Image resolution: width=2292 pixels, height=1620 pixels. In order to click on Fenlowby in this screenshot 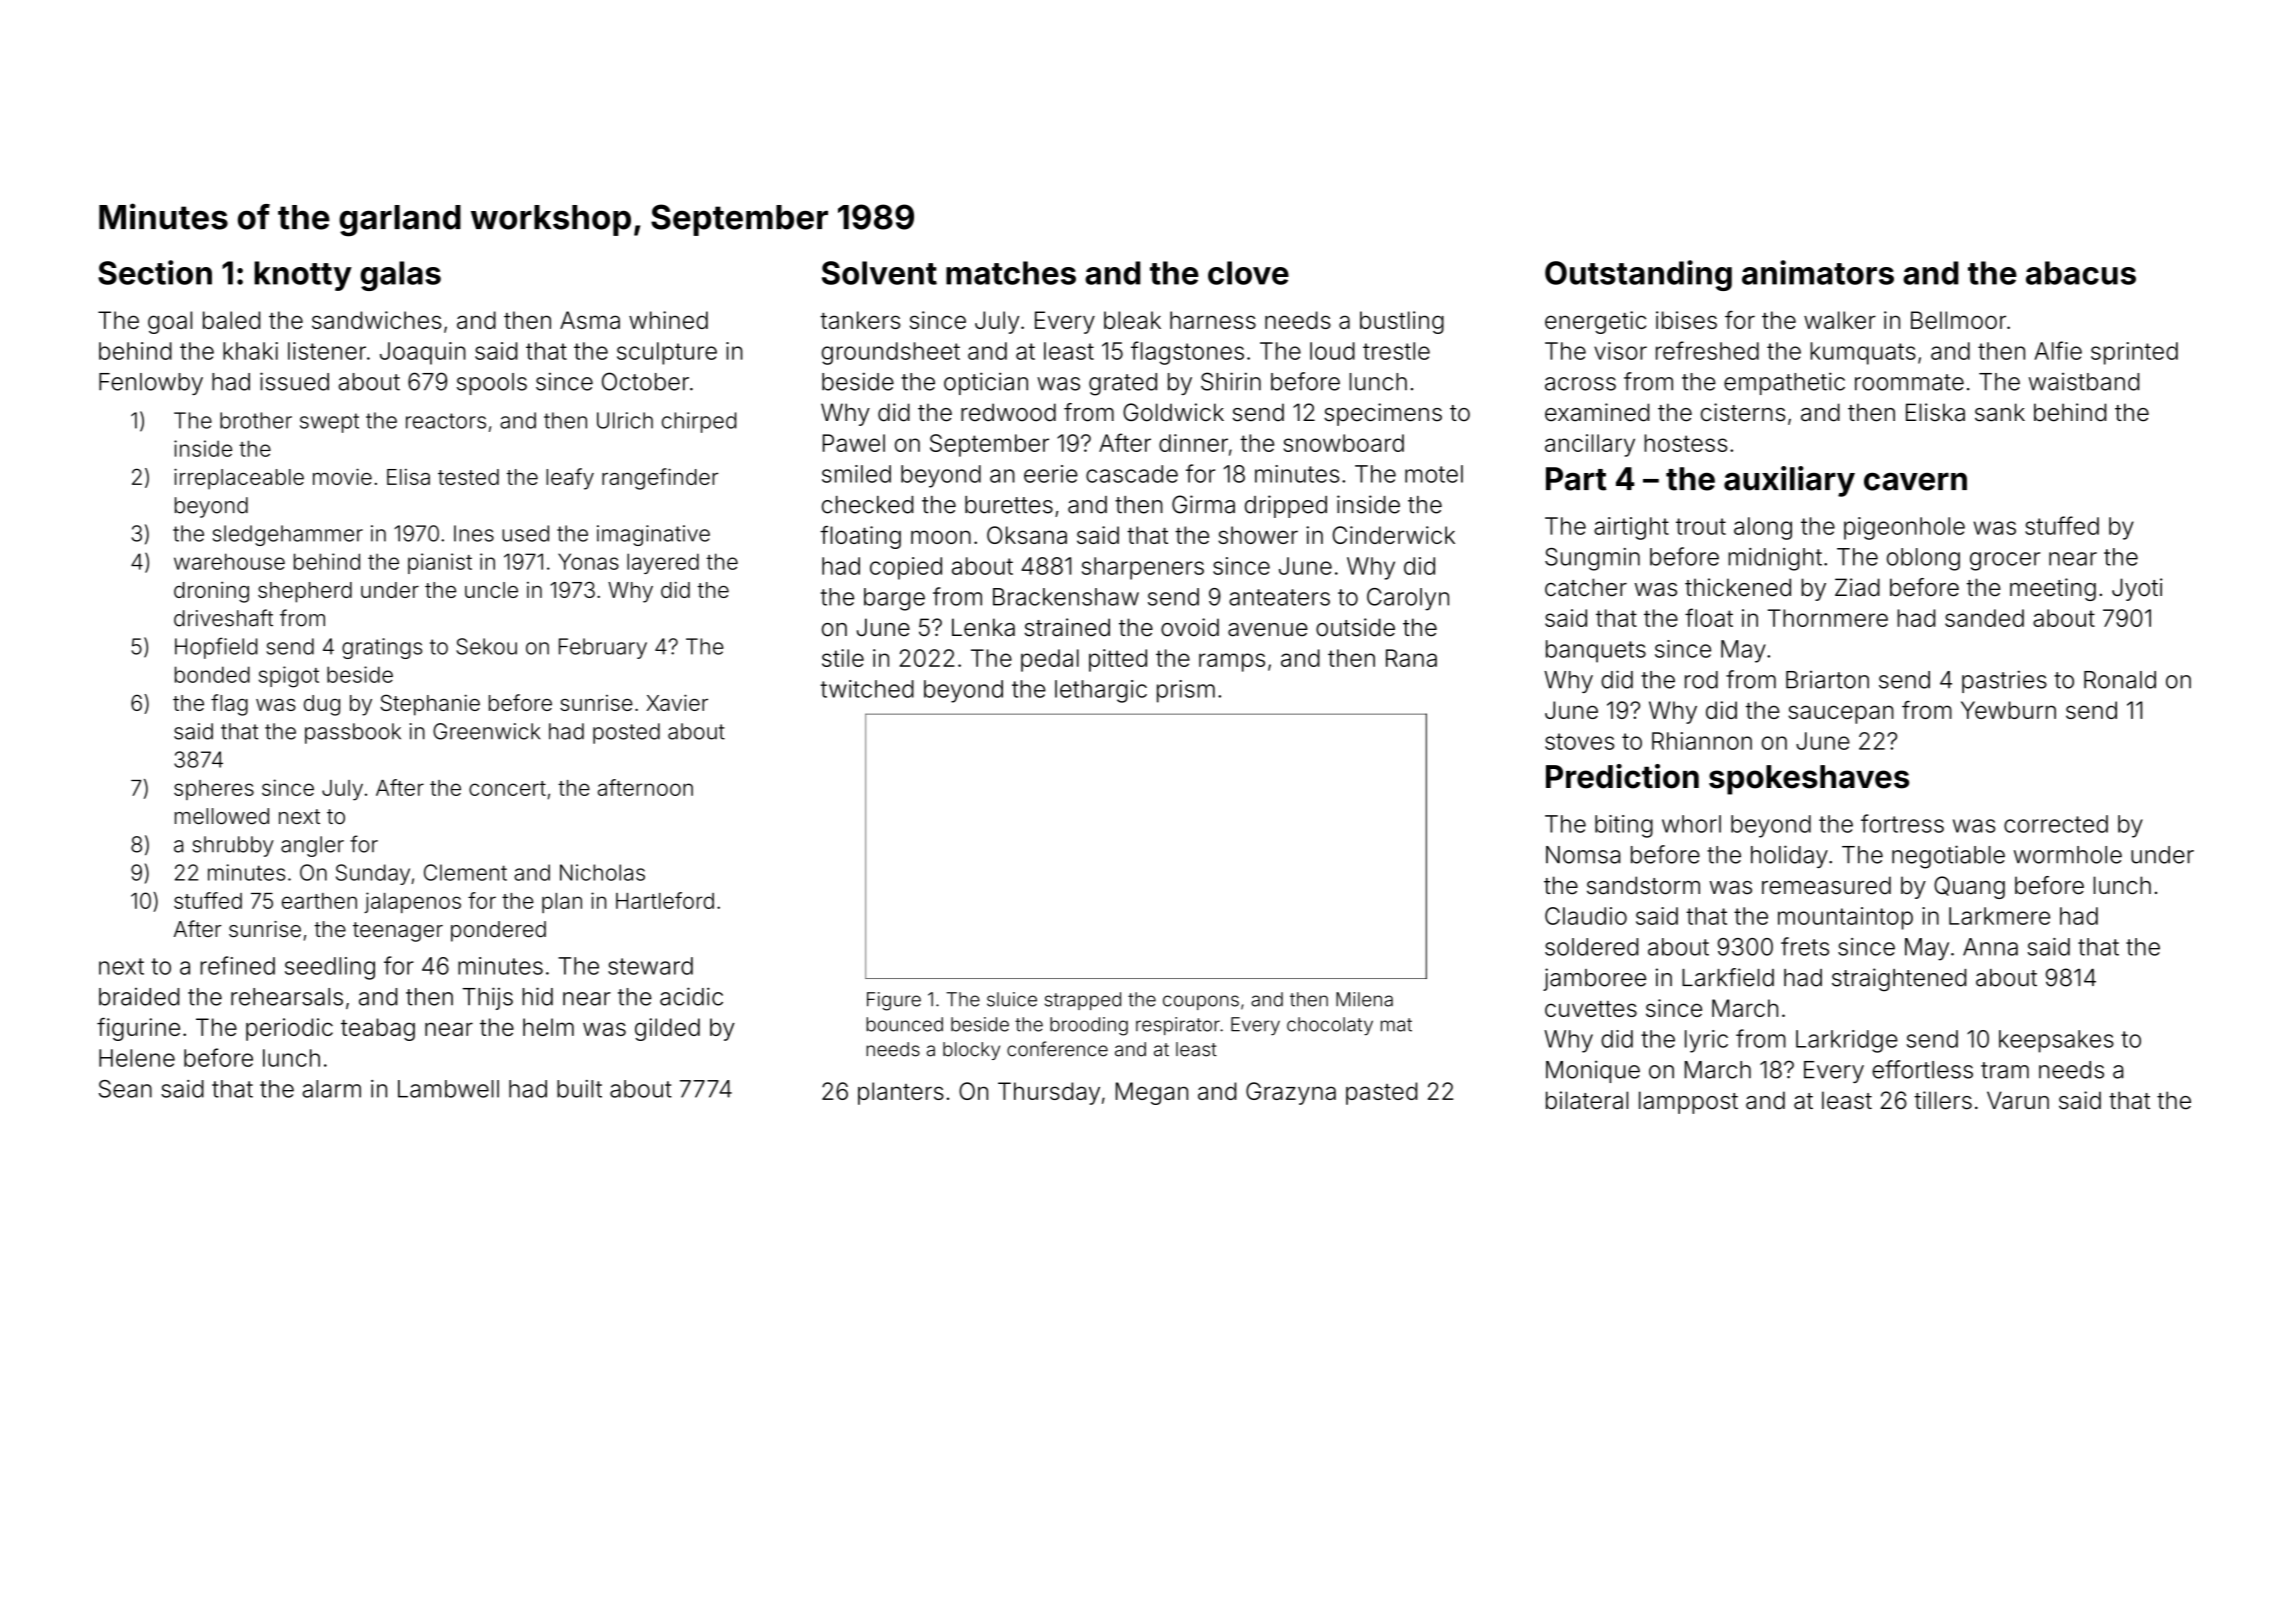, I will do `click(151, 384)`.
